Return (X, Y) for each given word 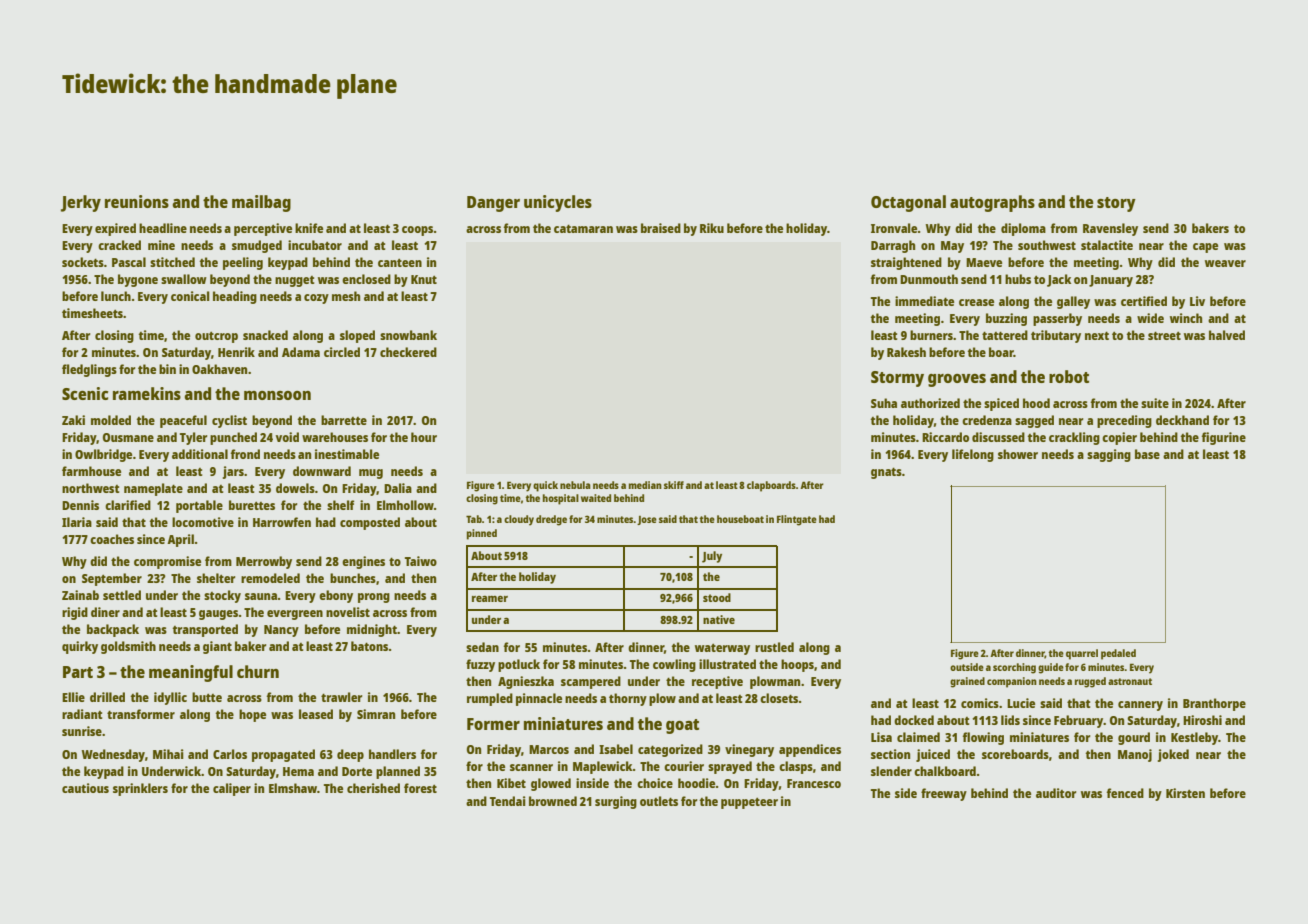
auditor (1056, 793)
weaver (1225, 263)
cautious (85, 788)
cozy (316, 299)
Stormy (897, 379)
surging (616, 802)
